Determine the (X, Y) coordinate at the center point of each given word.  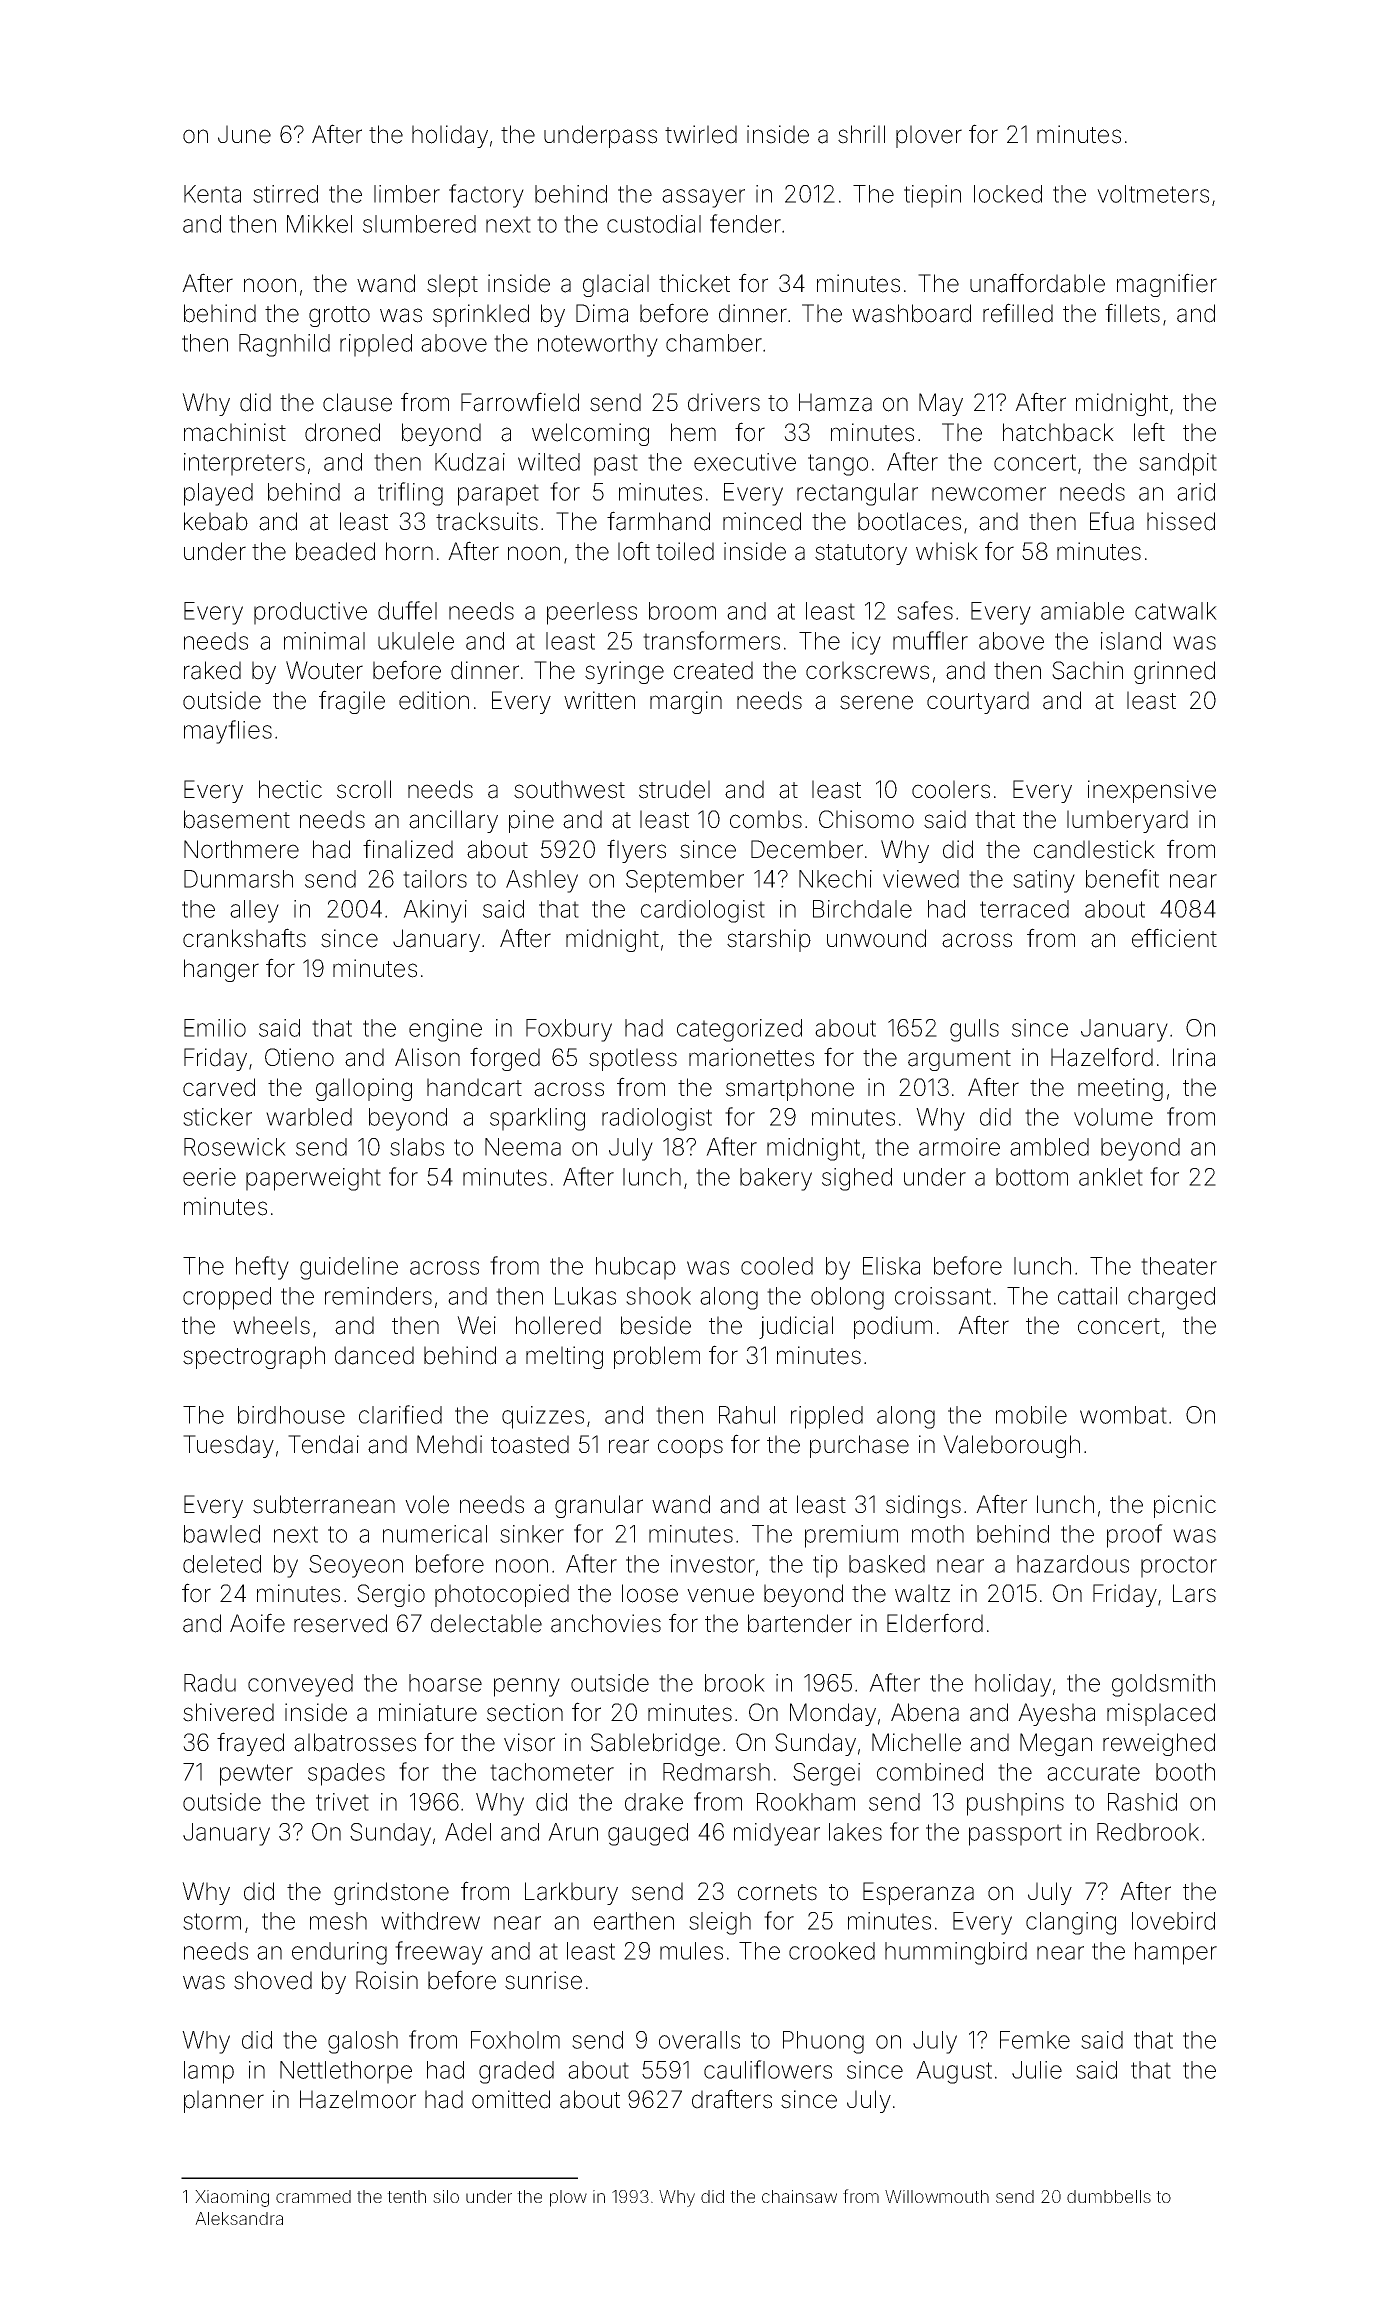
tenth (406, 2196)
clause (357, 402)
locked (1008, 194)
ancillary (453, 821)
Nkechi (835, 879)
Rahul (747, 1415)
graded (516, 2072)
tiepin (932, 196)
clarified (400, 1414)
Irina (1194, 1057)
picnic (1185, 1506)
